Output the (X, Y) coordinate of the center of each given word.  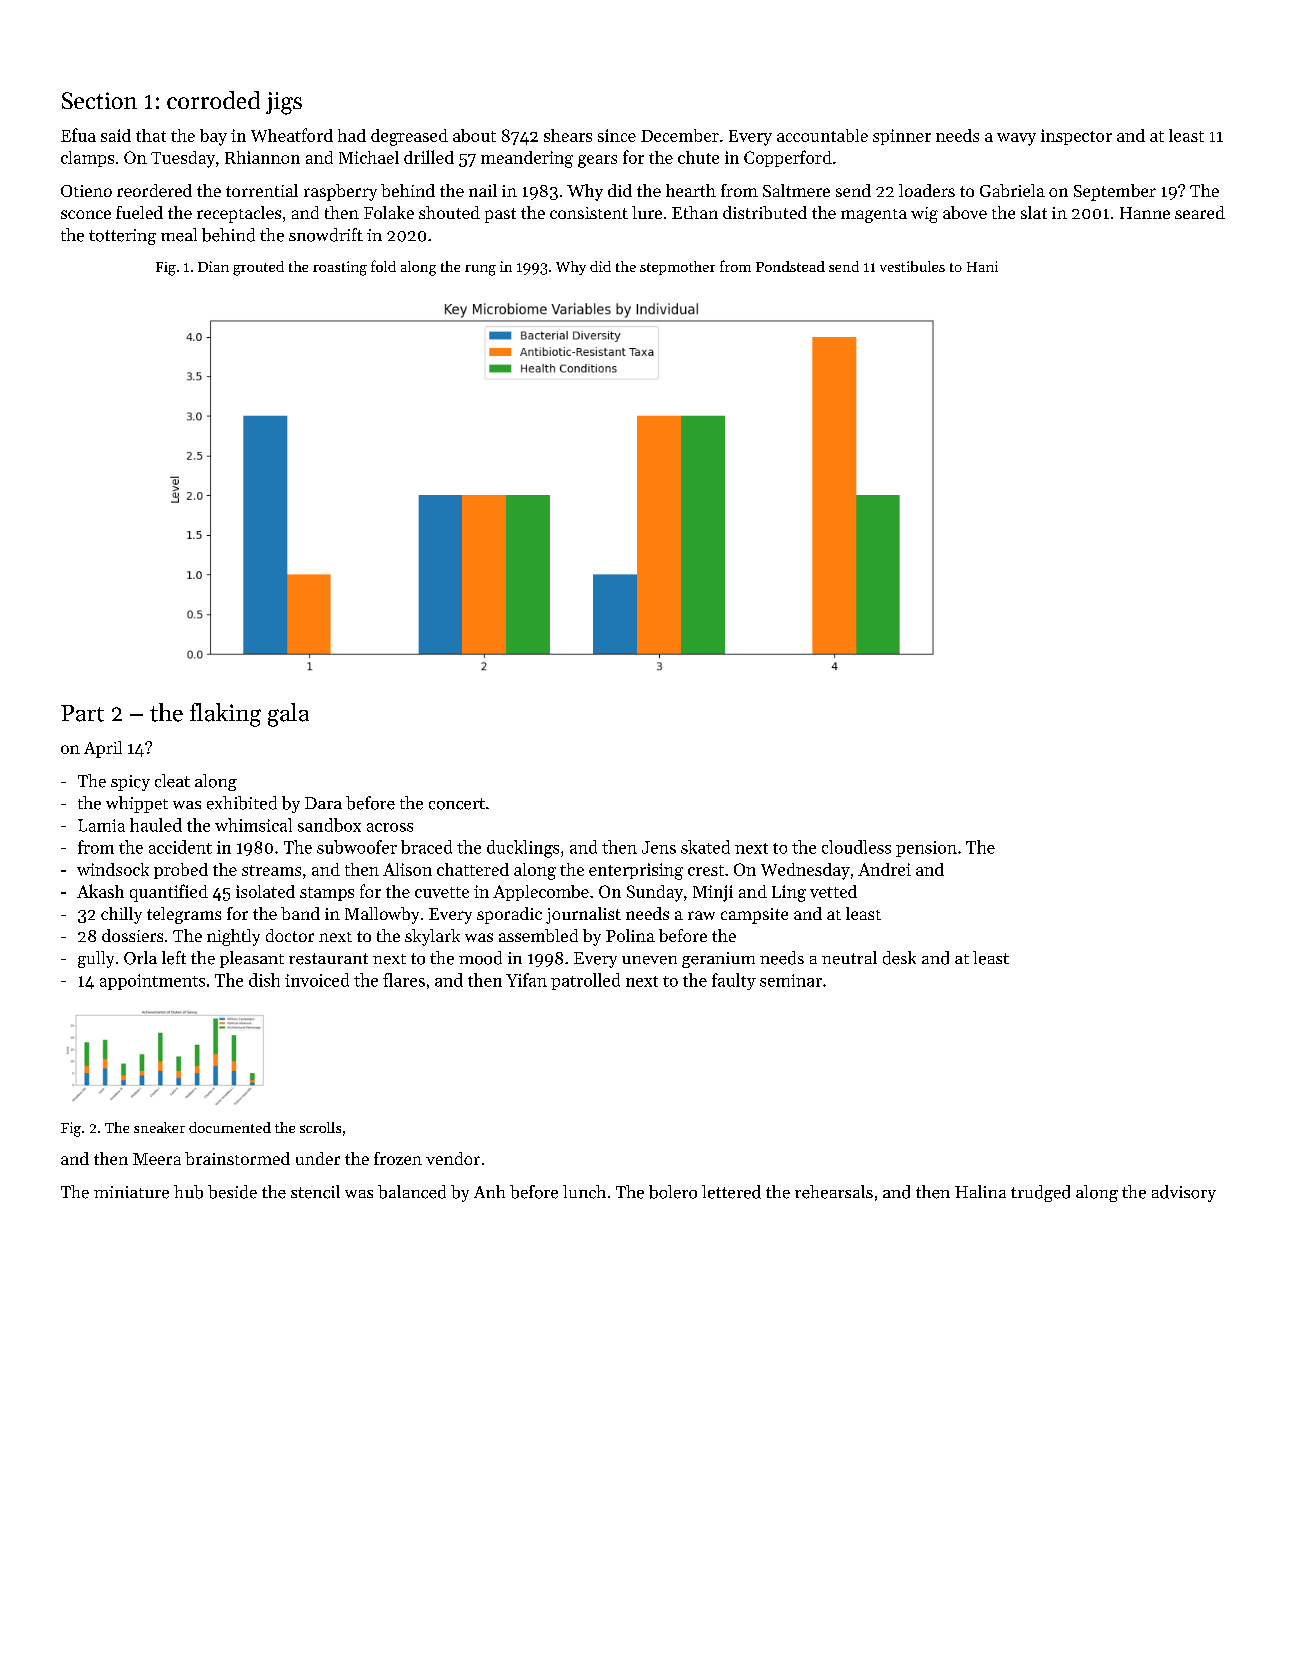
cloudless (856, 847)
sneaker (159, 1127)
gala (288, 715)
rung (480, 270)
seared (1200, 212)
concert (457, 804)
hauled (156, 825)
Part (82, 713)
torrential (262, 190)
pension (926, 849)
